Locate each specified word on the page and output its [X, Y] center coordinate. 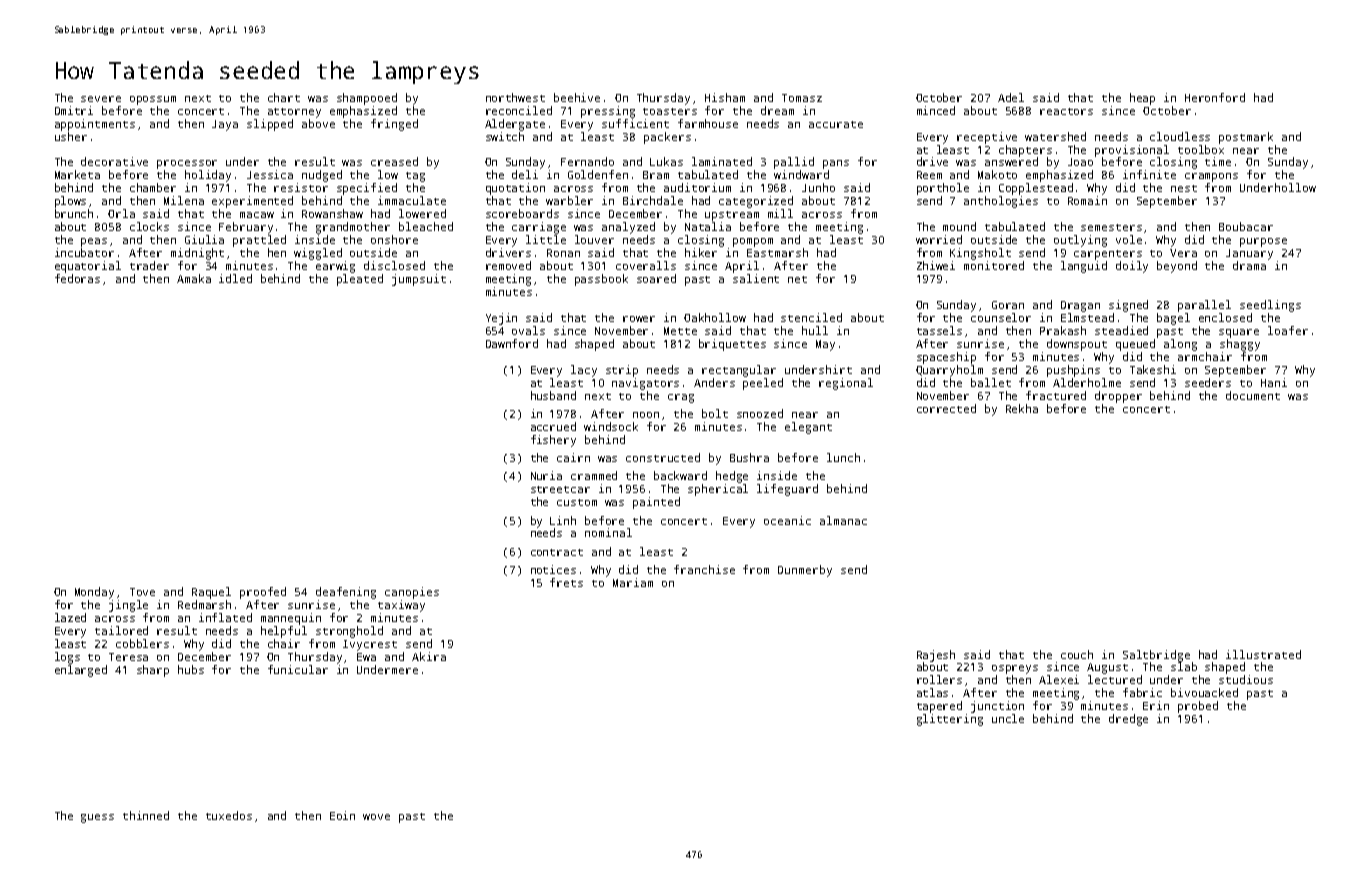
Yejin [501, 319]
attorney [294, 113]
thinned [146, 815]
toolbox [1201, 149]
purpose [1263, 242]
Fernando [587, 161]
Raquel [211, 593]
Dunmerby [805, 571]
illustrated [1263, 654]
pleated [360, 280]
